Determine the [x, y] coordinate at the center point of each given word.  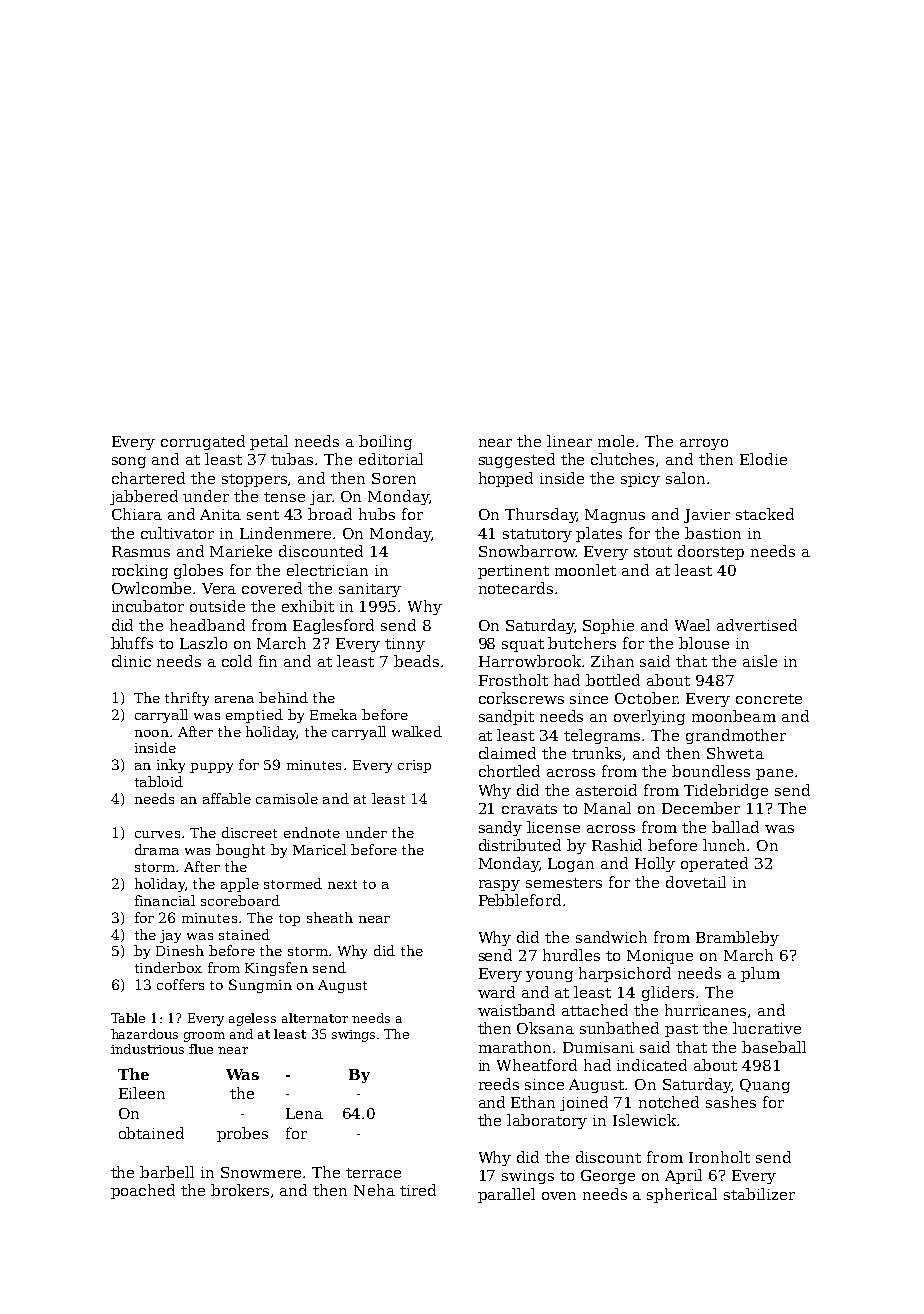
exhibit [308, 606]
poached [143, 1191]
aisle [760, 661]
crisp [414, 766]
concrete [769, 699]
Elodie [763, 459]
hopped [506, 479]
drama [157, 849]
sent [263, 515]
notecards [516, 588]
